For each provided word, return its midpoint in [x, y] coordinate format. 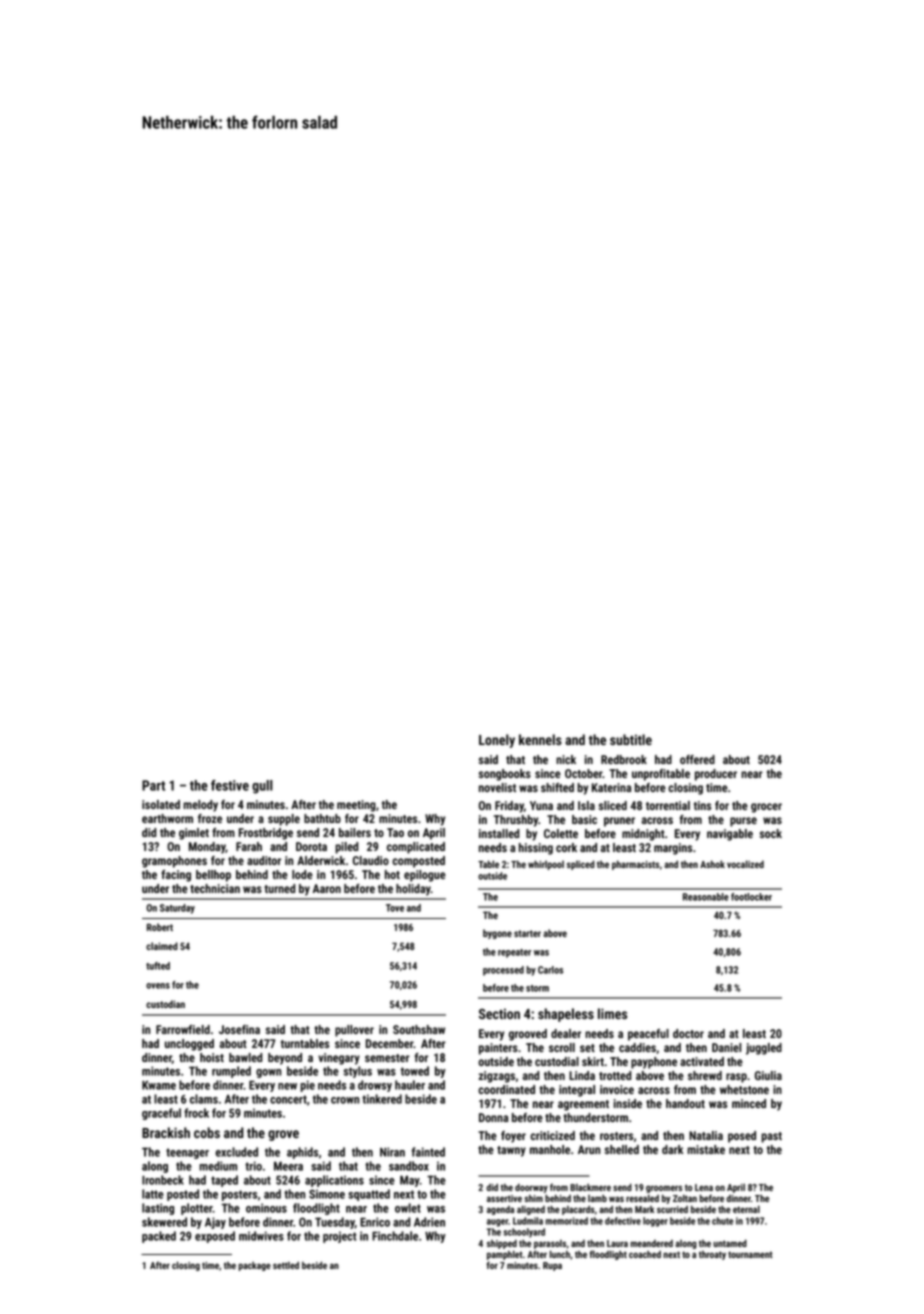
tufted [158, 966]
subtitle [631, 739]
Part [153, 785]
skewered [164, 1222]
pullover [354, 1031]
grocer [766, 808]
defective [623, 1221]
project [339, 1237]
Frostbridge [266, 834]
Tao [395, 832]
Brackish [166, 1132]
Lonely [497, 741]
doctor [688, 1033]
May [410, 1181]
